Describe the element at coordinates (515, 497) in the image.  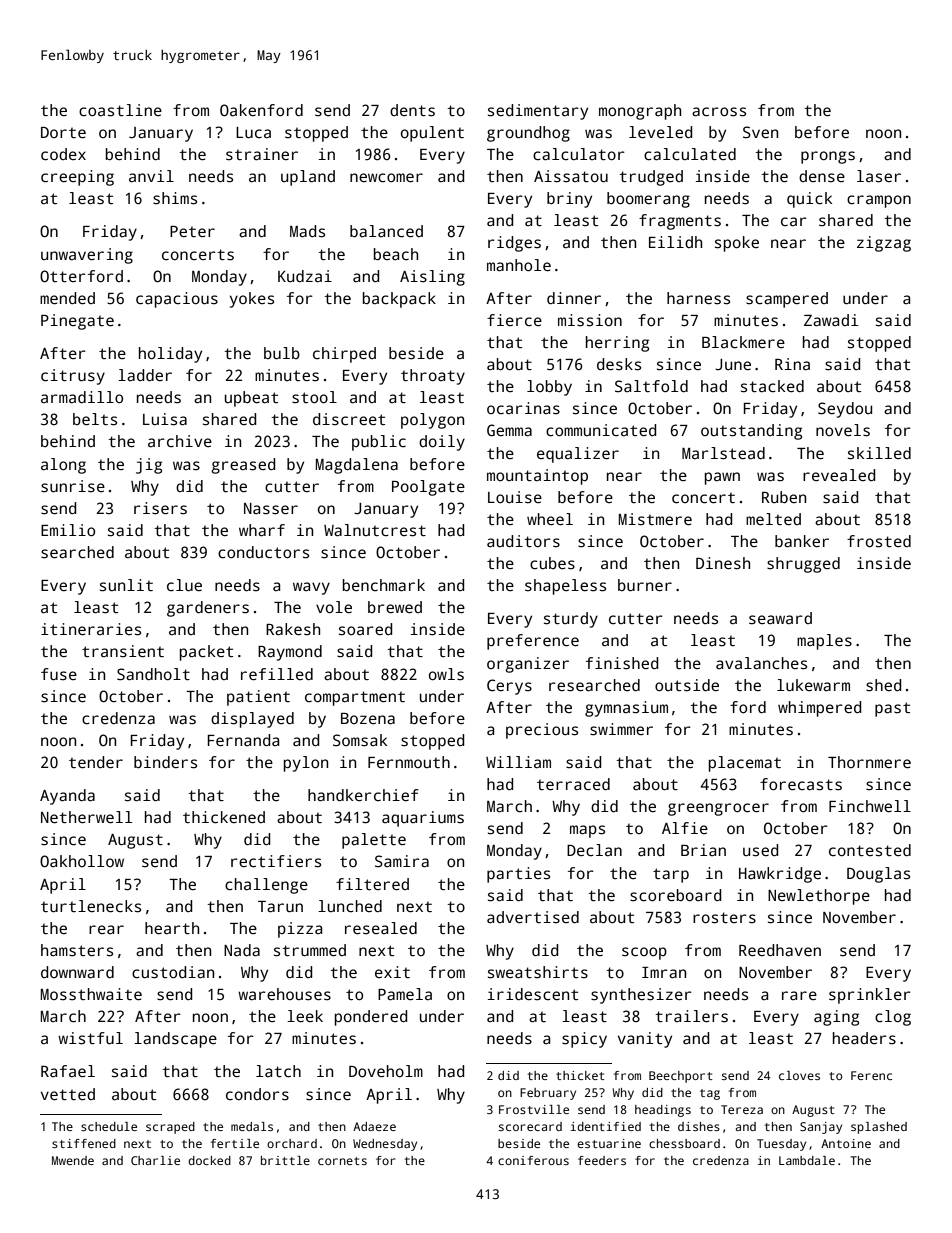
I see `Louise` at that location.
